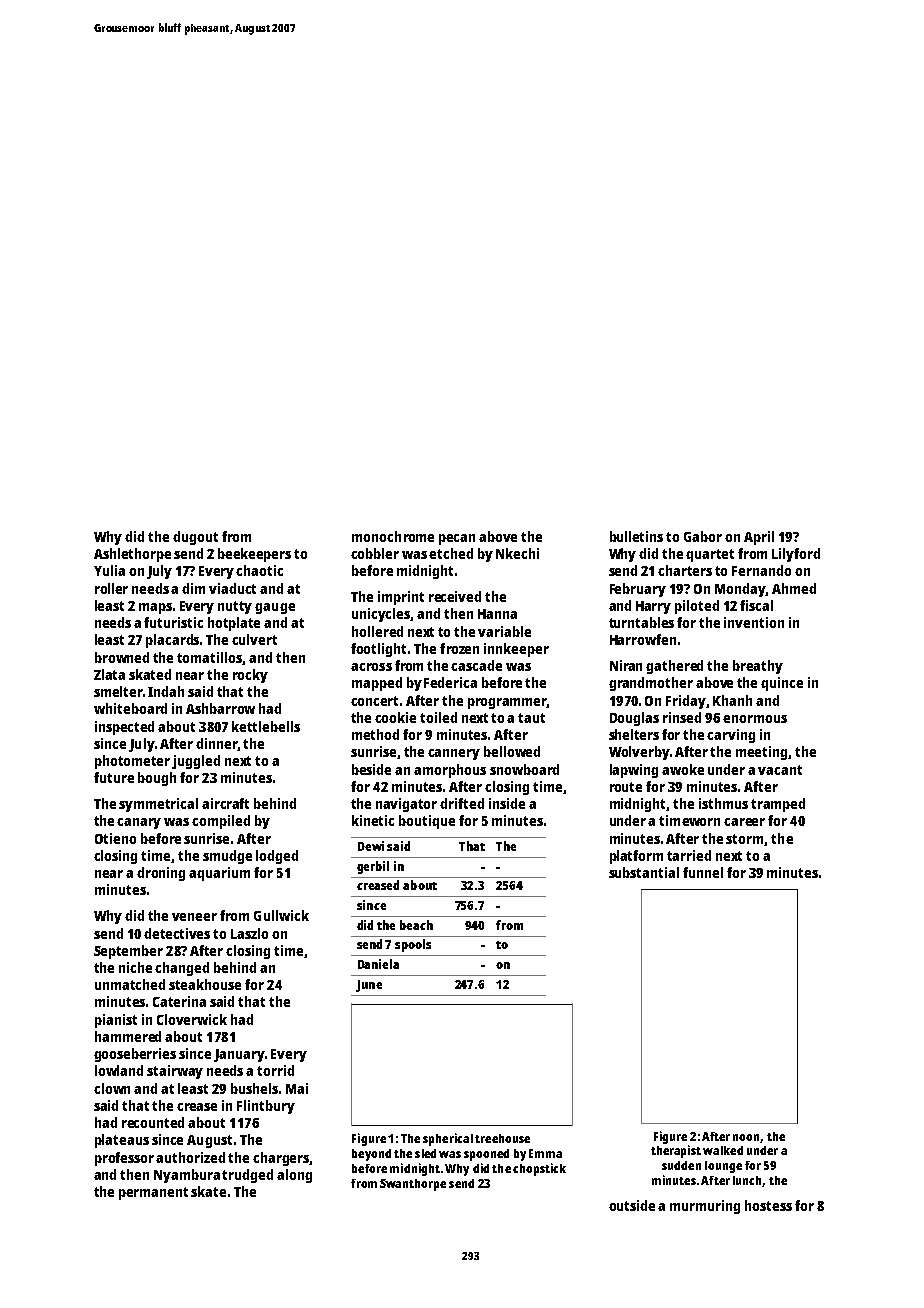 The height and width of the image is (1308, 924). What do you see at coordinates (747, 1138) in the image?
I see `noon` at bounding box center [747, 1138].
